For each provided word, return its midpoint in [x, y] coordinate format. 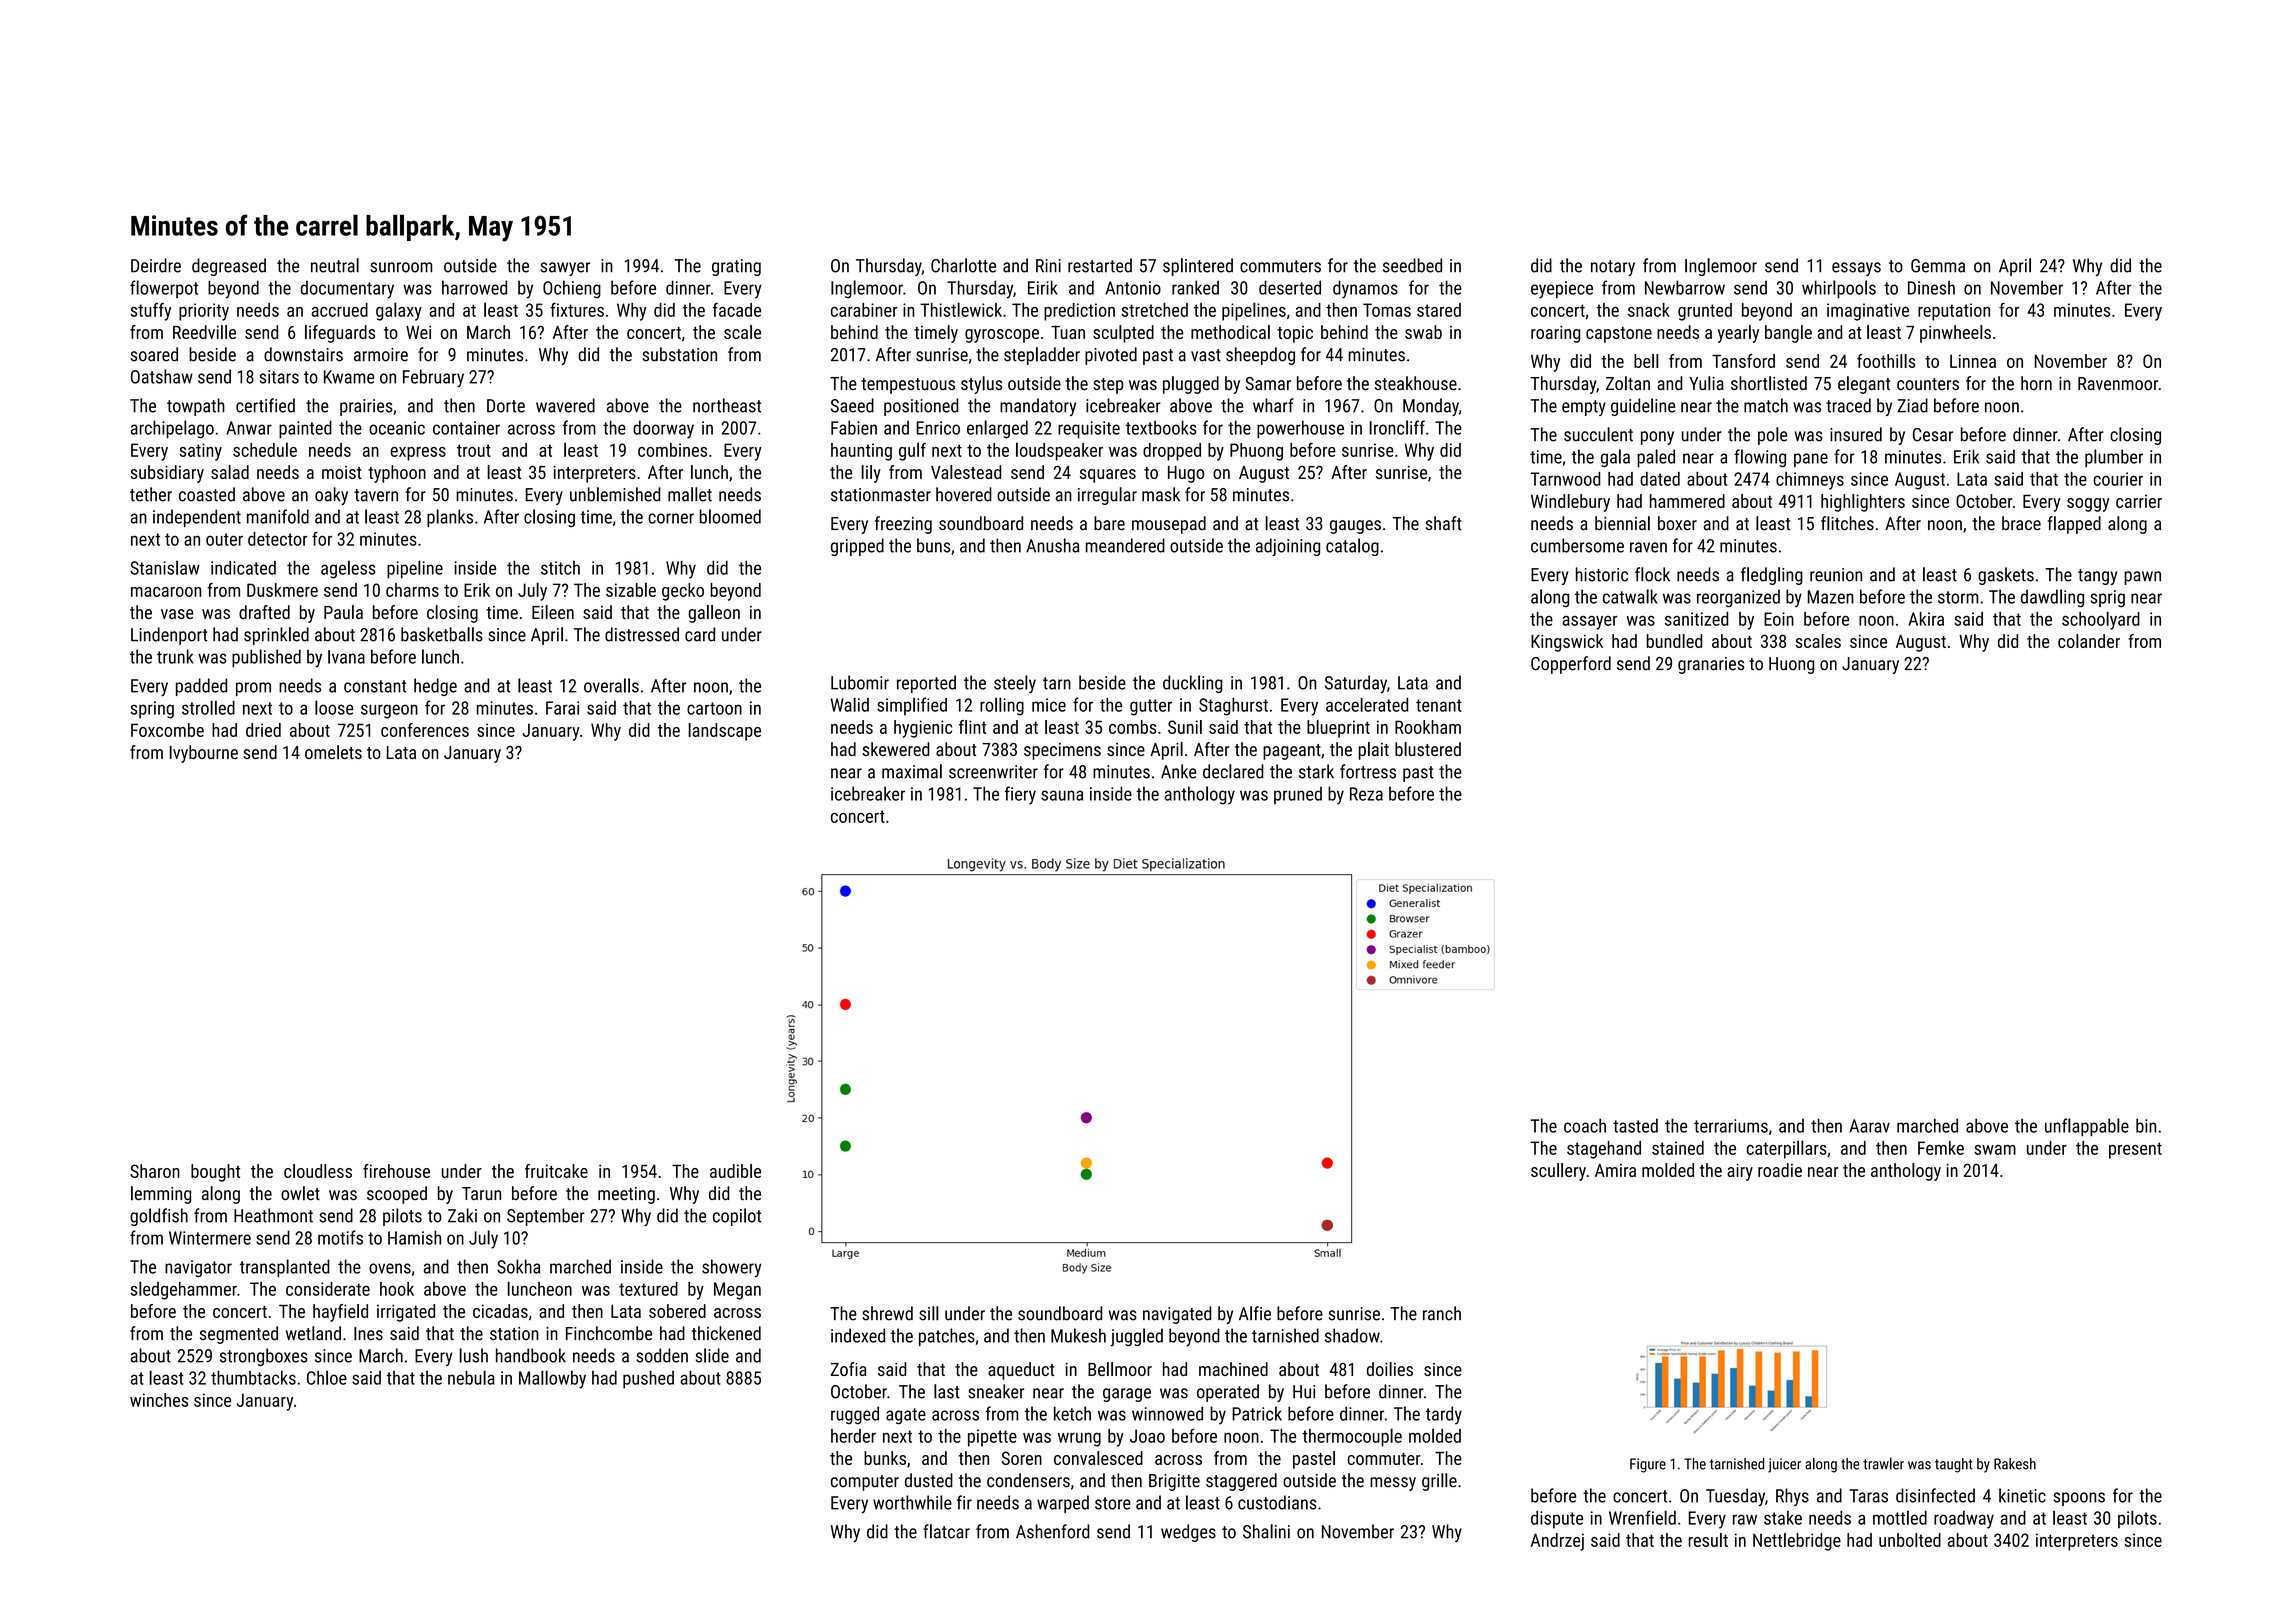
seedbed [1412, 265]
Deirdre [156, 265]
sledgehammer [184, 1290]
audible [735, 1171]
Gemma [1938, 266]
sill [929, 1313]
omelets [333, 752]
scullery [1558, 1172]
